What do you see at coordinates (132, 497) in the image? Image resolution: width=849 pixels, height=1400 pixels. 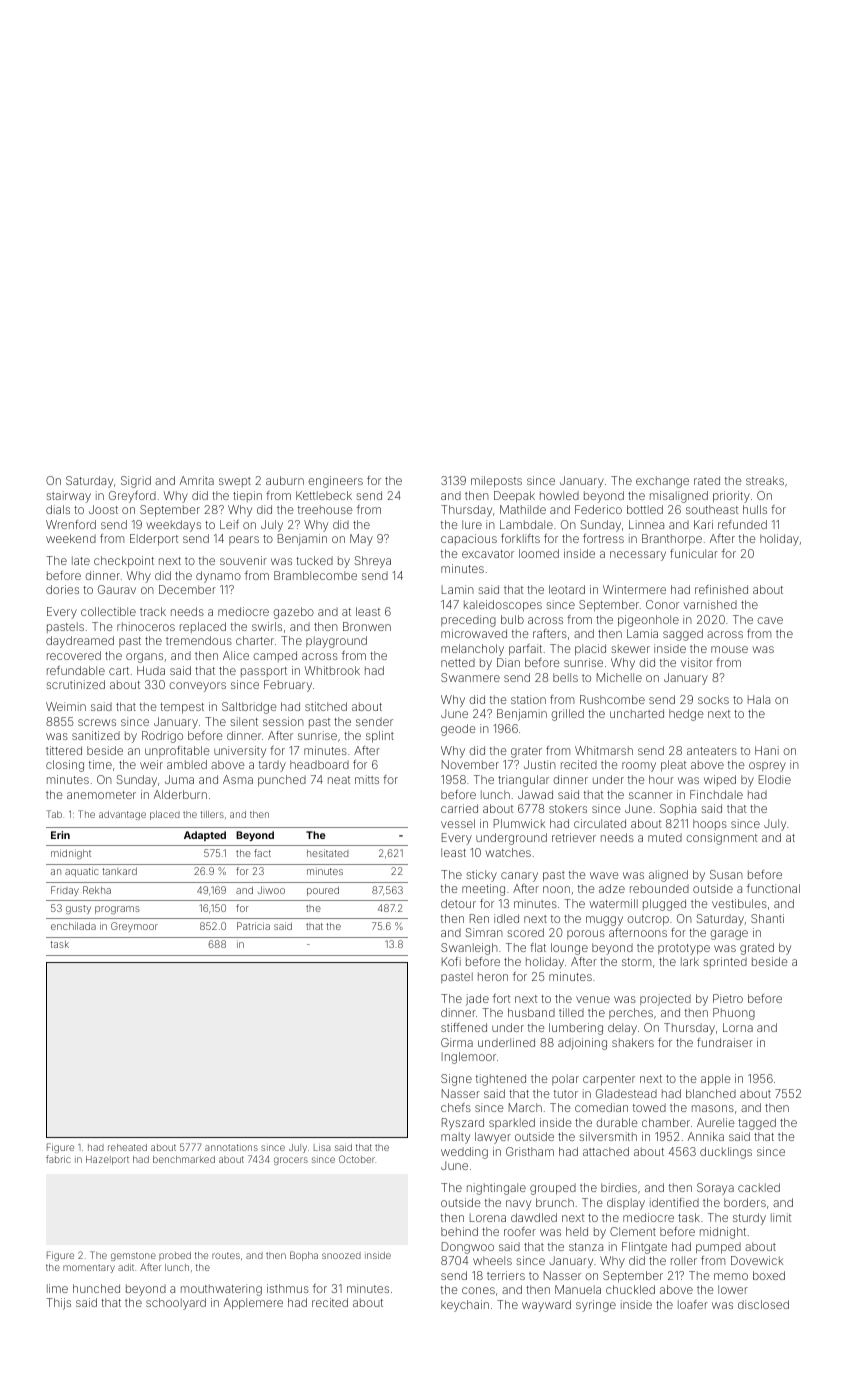 I see `Greyford` at bounding box center [132, 497].
